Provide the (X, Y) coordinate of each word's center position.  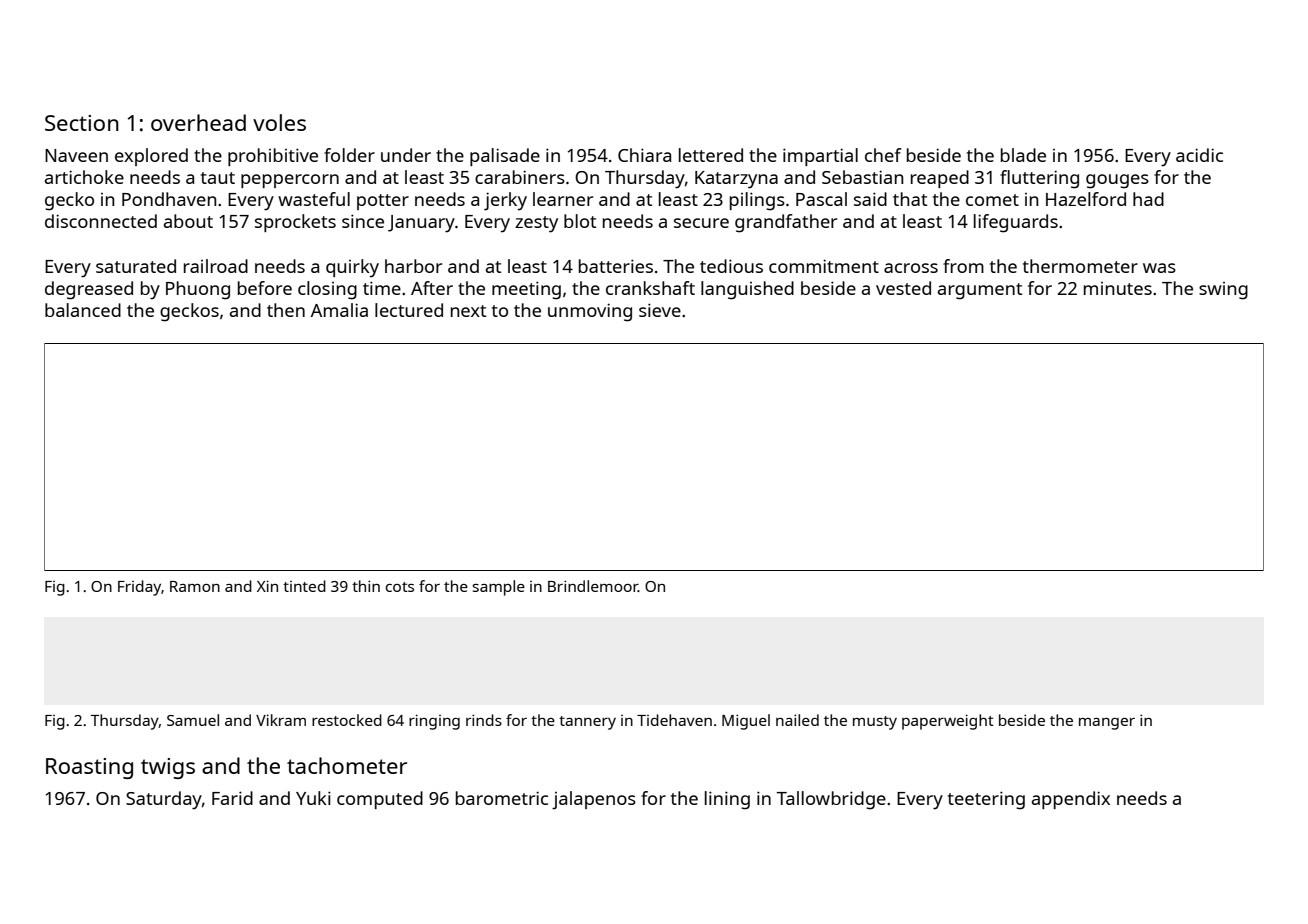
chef (883, 155)
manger (1107, 724)
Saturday (164, 800)
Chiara (644, 155)
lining (727, 800)
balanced (83, 310)
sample (499, 588)
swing (1223, 291)
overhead (198, 122)
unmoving (590, 312)
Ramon (195, 586)
